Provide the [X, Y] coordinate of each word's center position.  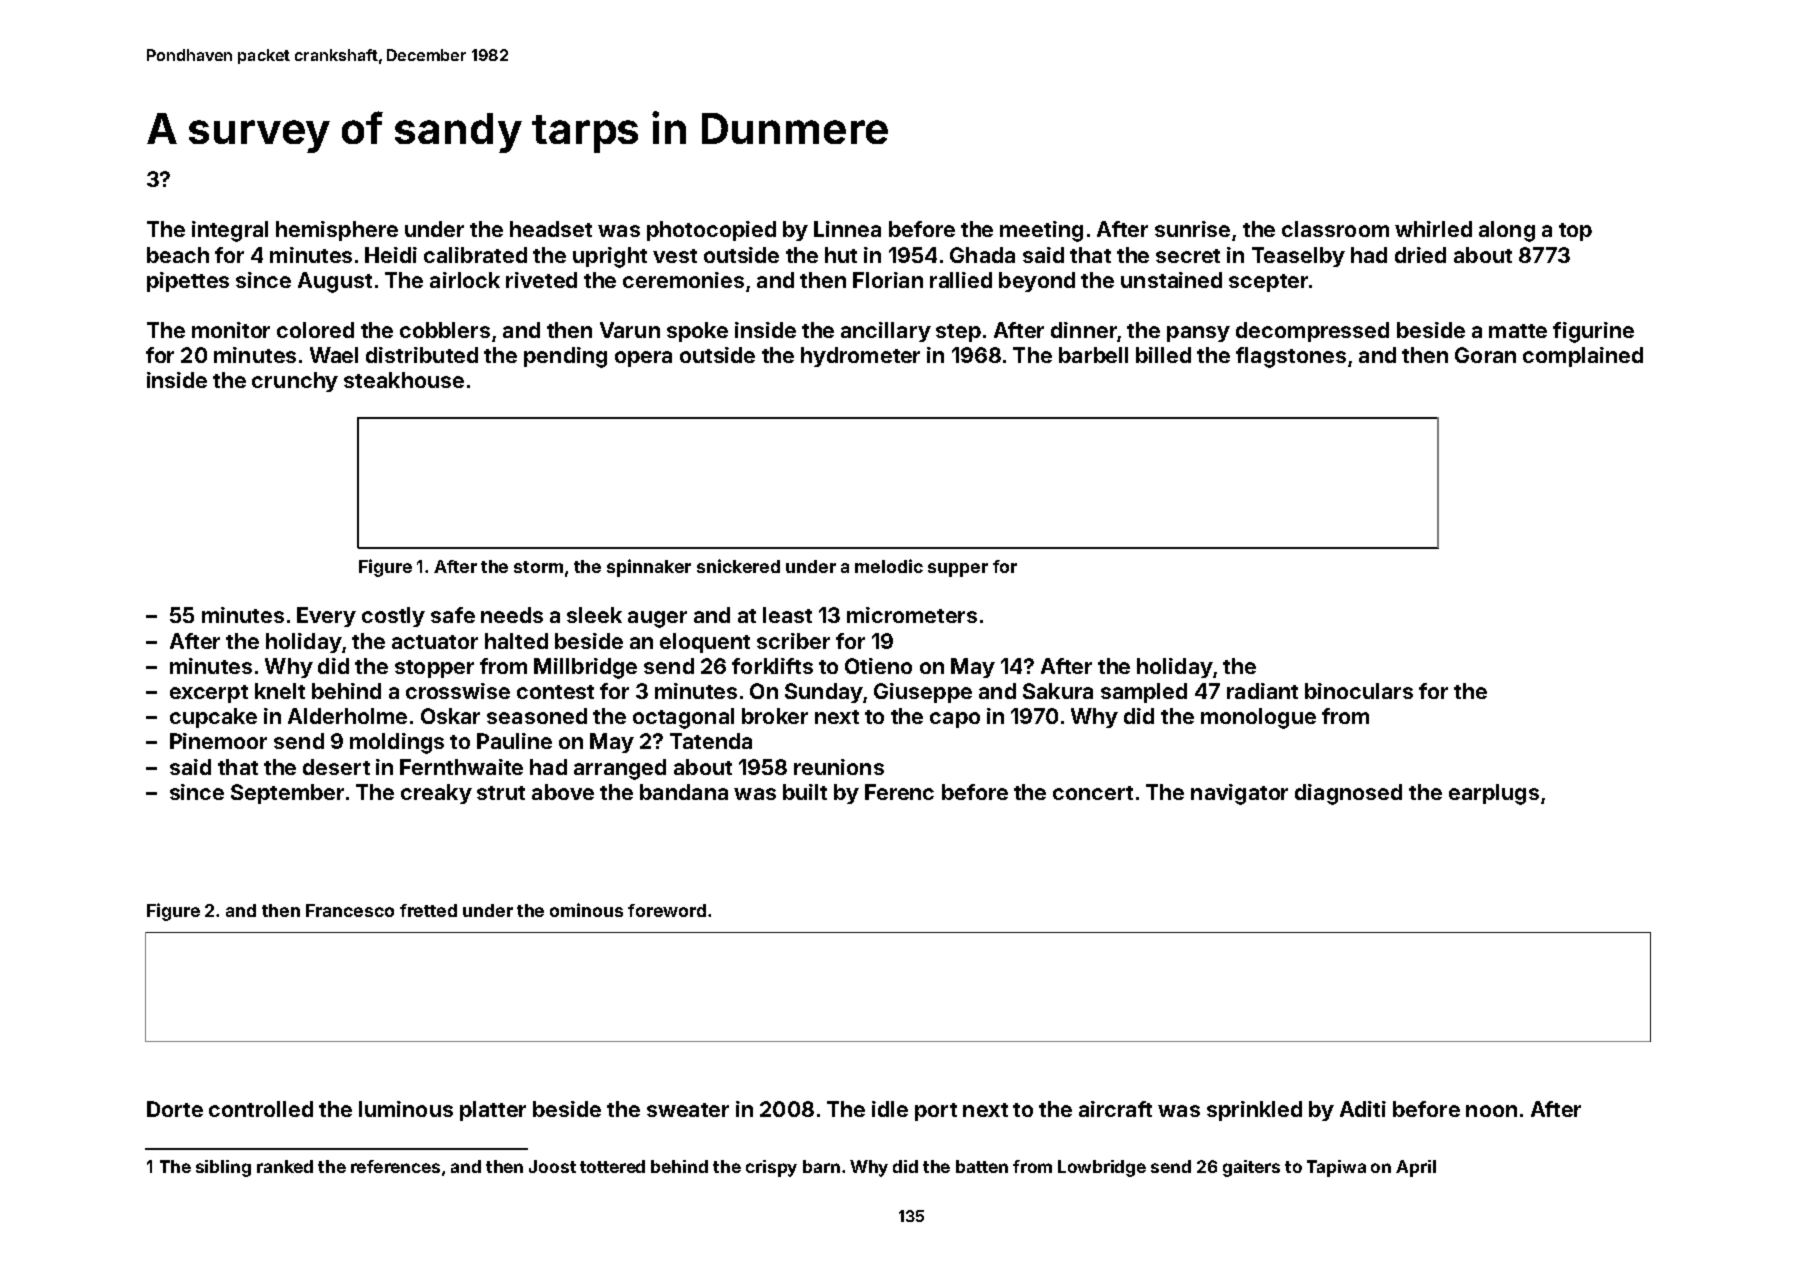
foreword [667, 910]
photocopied [711, 231]
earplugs [1494, 794]
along [1507, 231]
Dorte [175, 1109]
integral [230, 231]
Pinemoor [218, 741]
